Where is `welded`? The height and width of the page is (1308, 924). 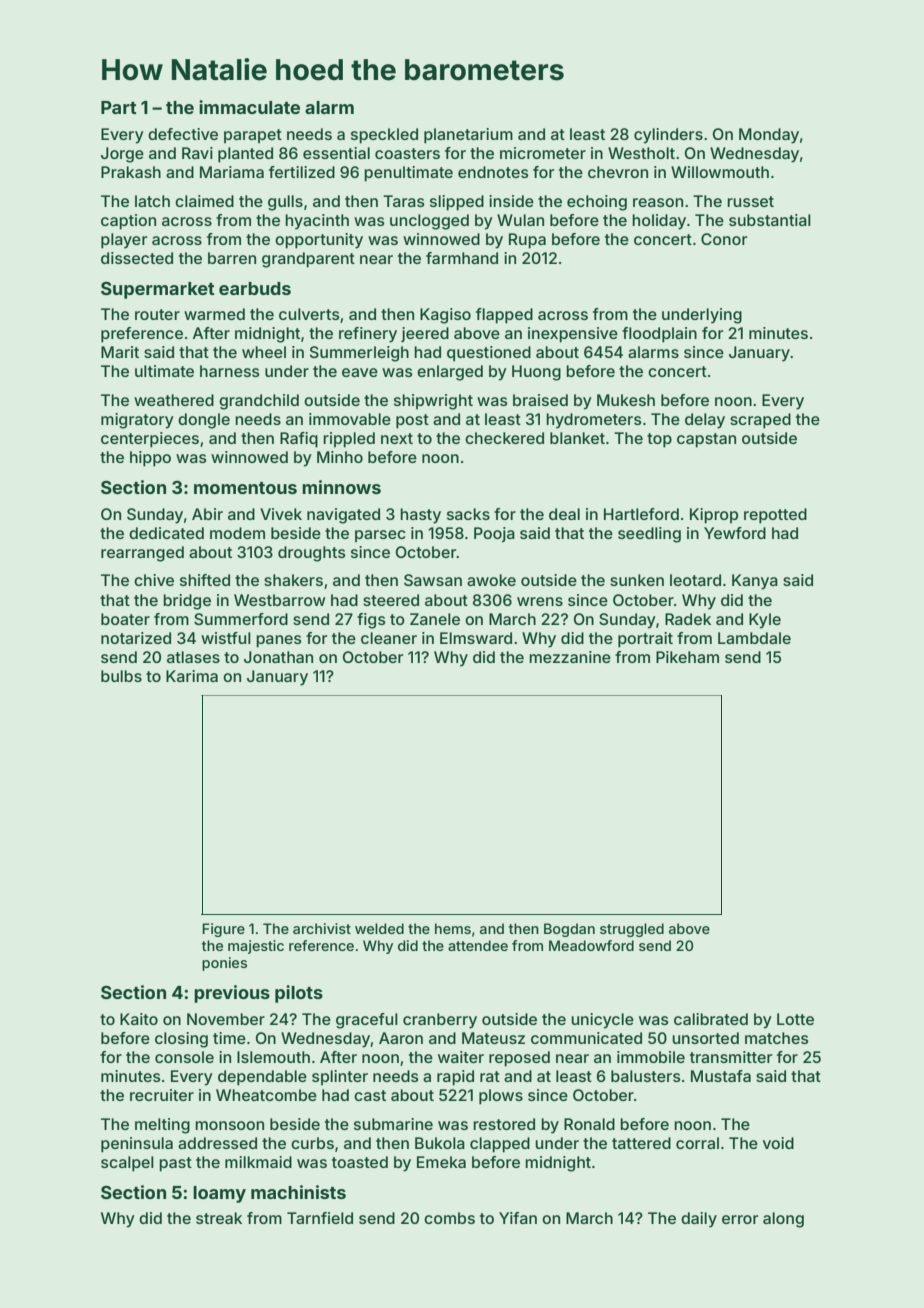 welded is located at coordinates (379, 928).
